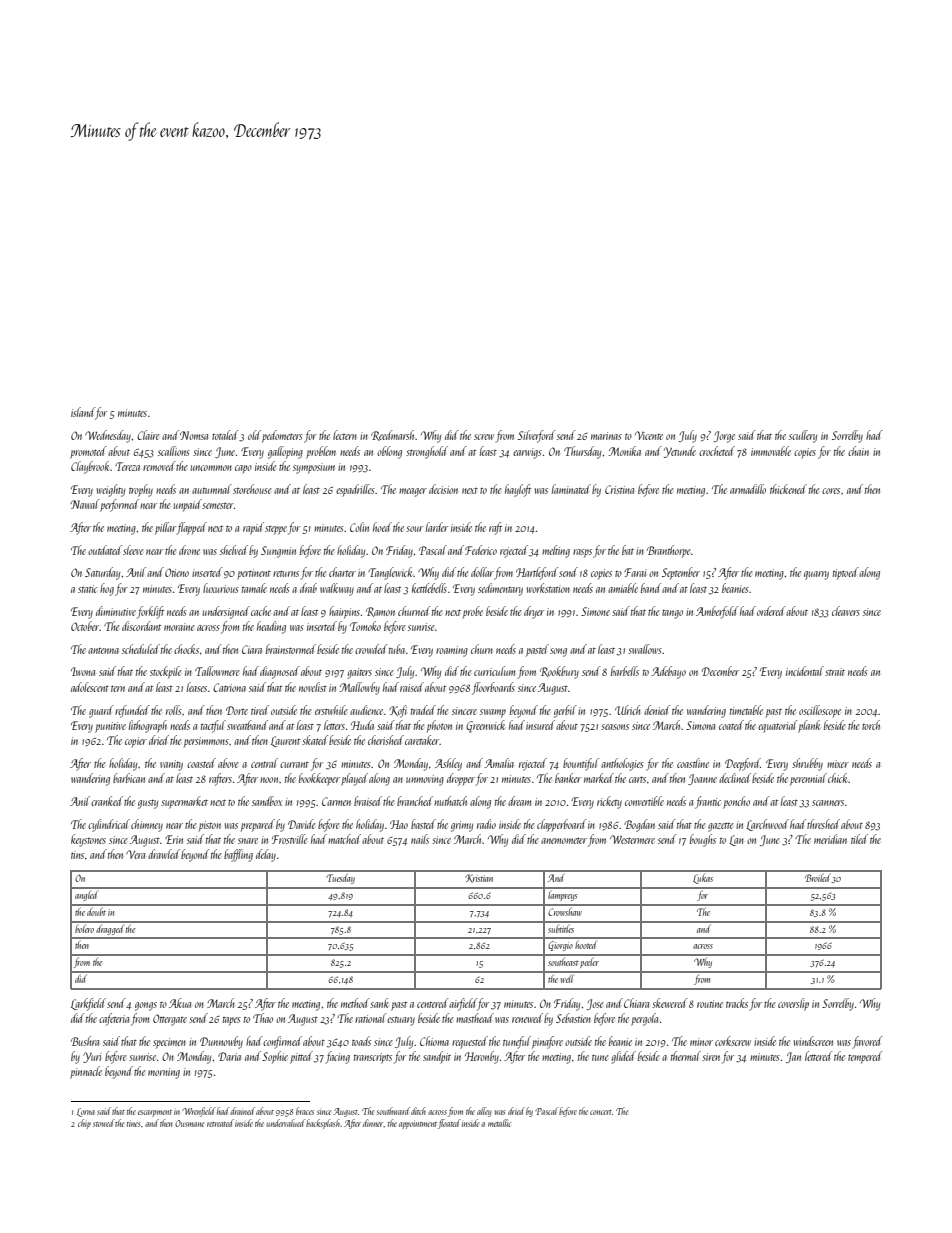 The height and width of the document is (1233, 952). I want to click on glided, so click(624, 1057).
